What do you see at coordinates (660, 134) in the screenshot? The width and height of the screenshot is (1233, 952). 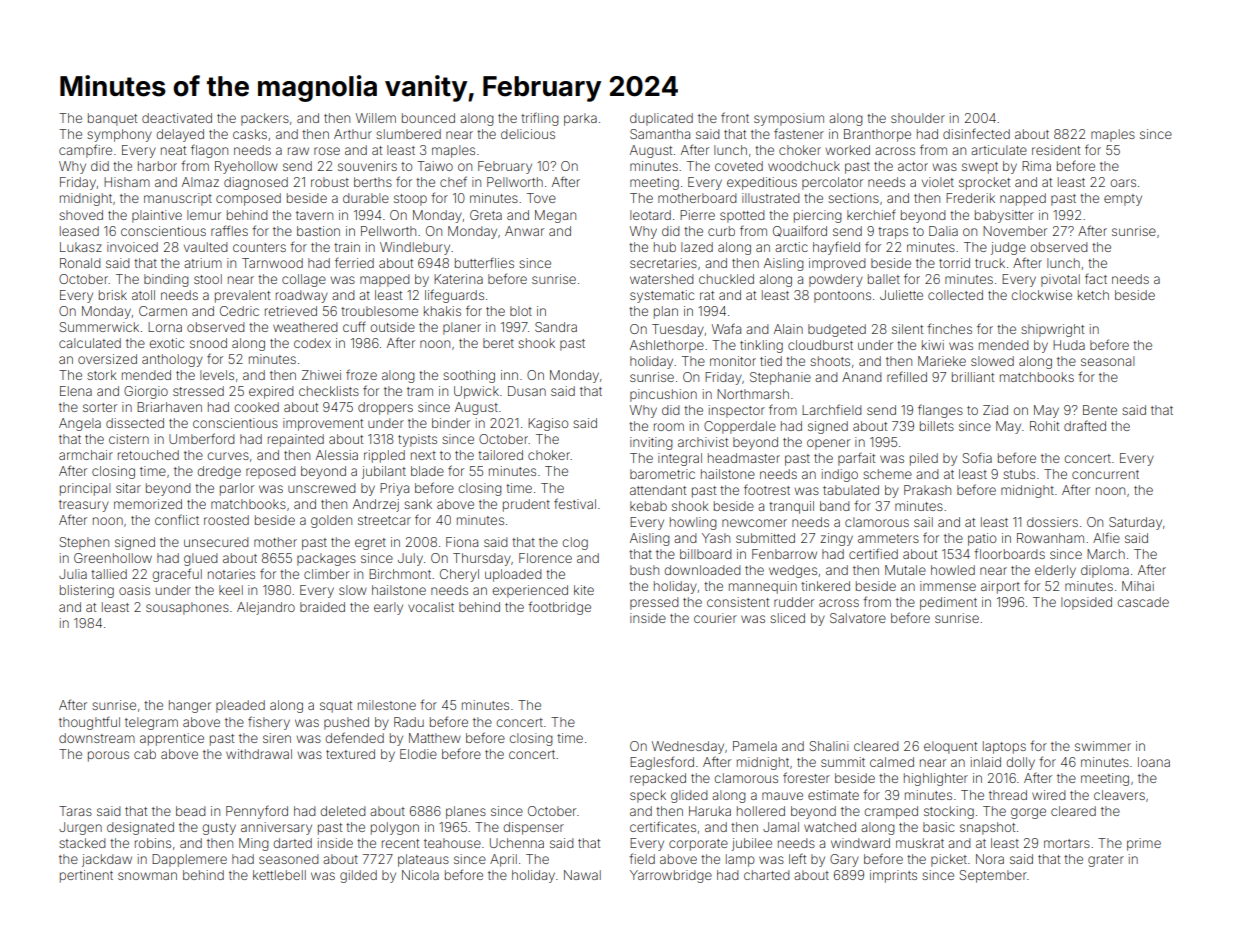 I see `Samantha` at bounding box center [660, 134].
